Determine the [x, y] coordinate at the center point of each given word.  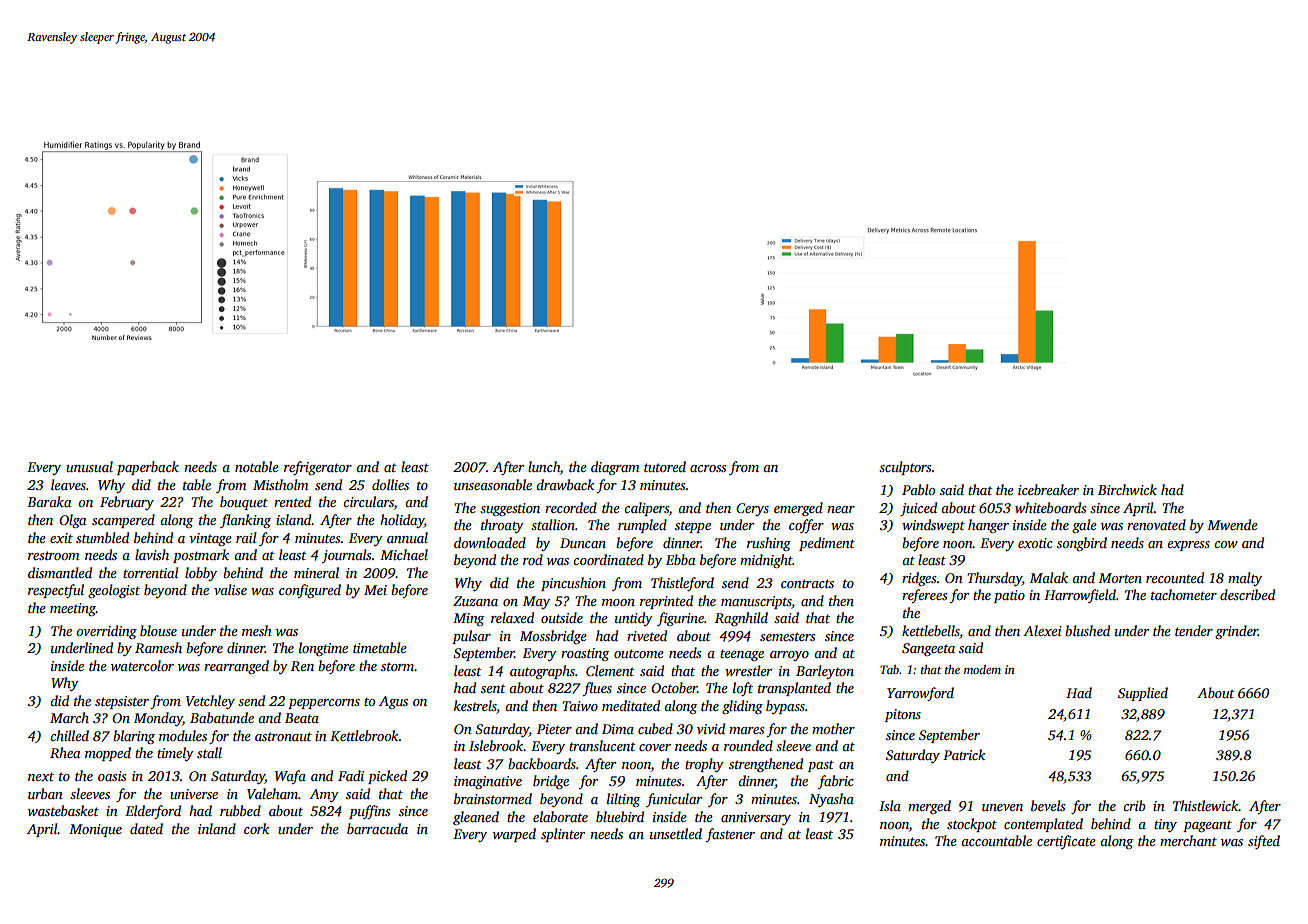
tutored [665, 466]
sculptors [905, 468]
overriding [106, 632]
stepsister [122, 702]
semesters [788, 637]
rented [292, 501]
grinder [1236, 632]
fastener [730, 835]
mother [833, 728]
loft [743, 689]
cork [257, 828]
